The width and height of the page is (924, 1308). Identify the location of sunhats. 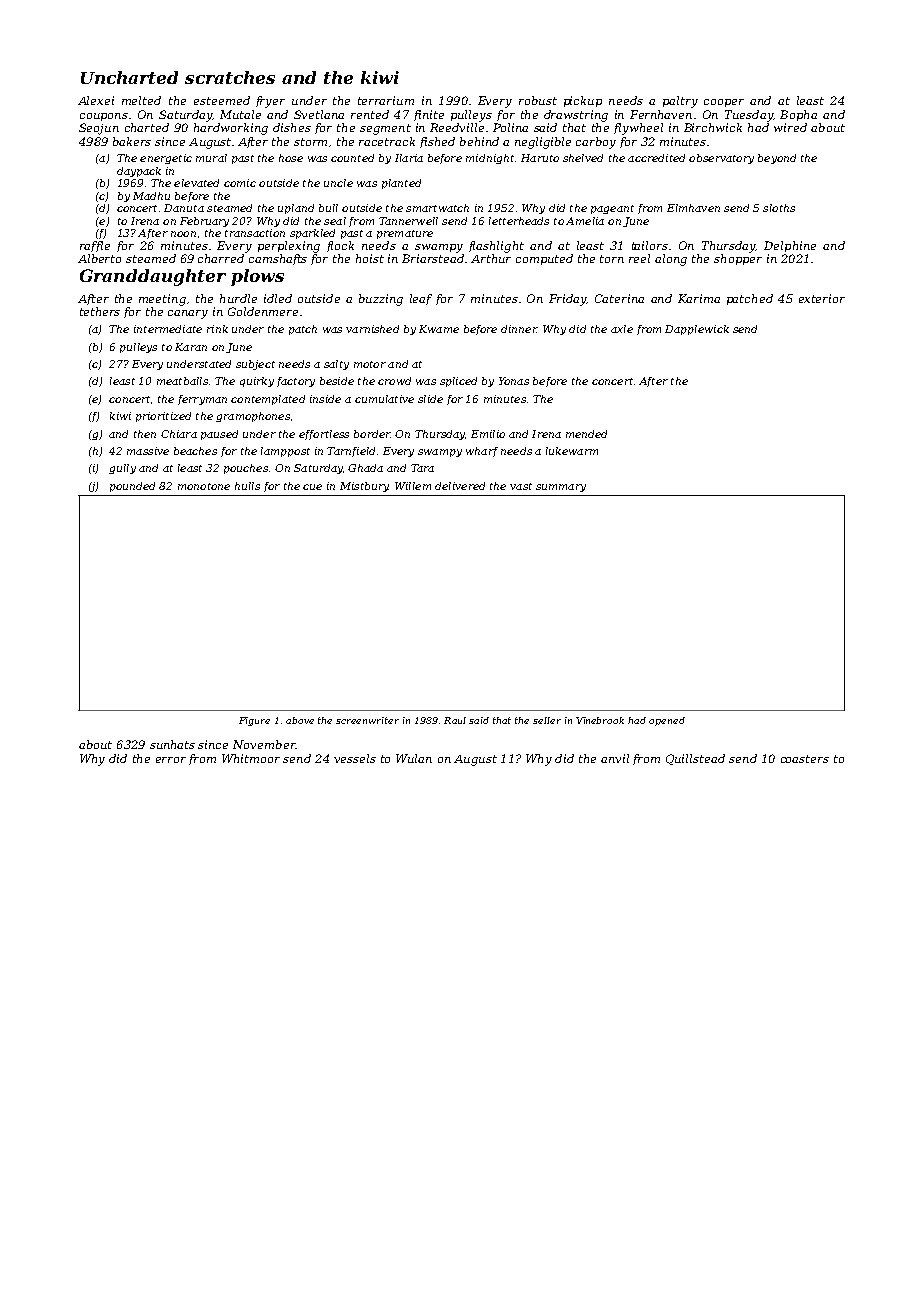
(172, 744).
